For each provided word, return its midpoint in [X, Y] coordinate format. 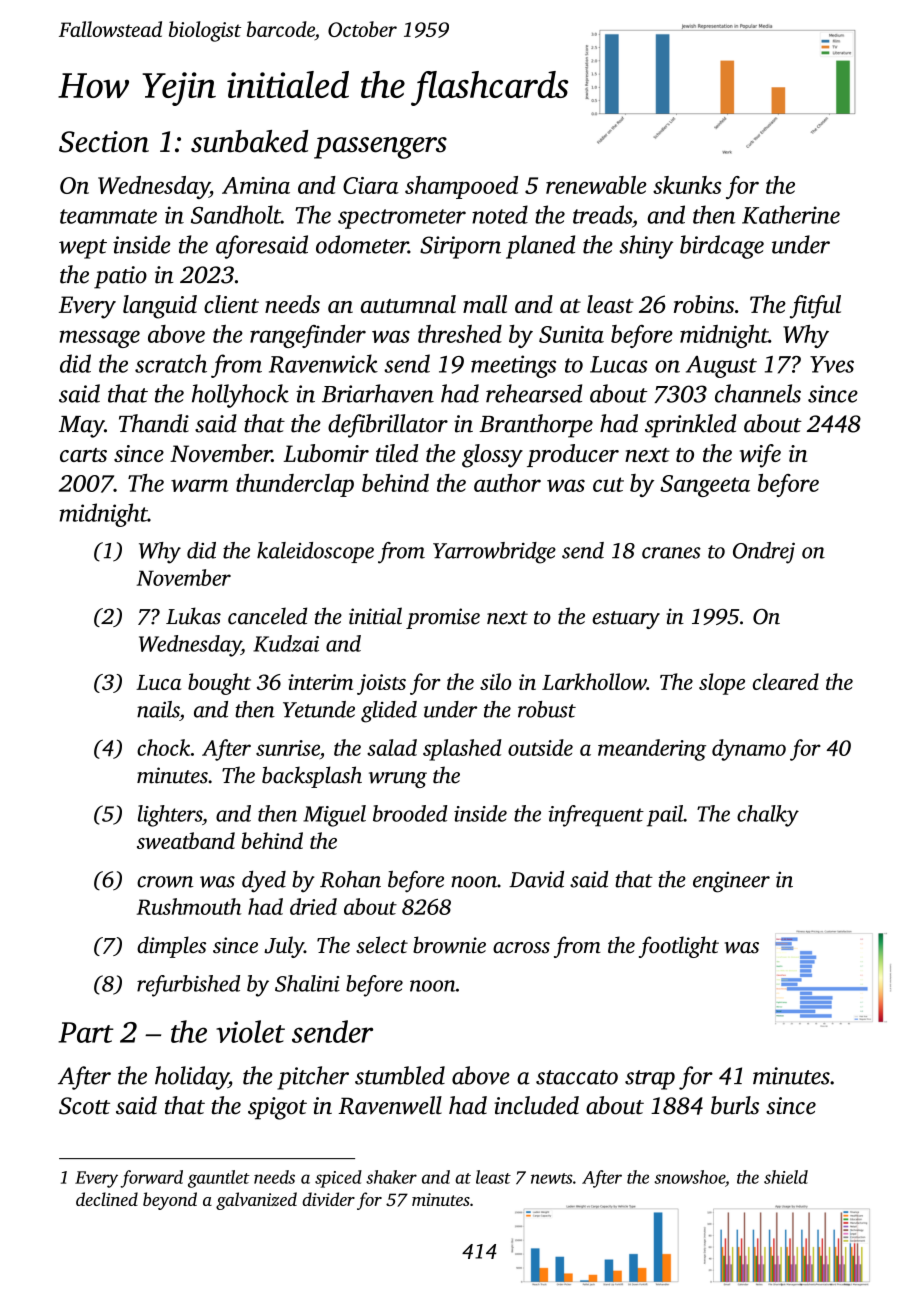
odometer [362, 244]
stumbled [400, 1075]
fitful [815, 307]
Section [104, 142]
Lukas [193, 616]
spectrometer [402, 219]
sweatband [186, 840]
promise [443, 618]
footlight [679, 947]
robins [704, 304]
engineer [731, 882]
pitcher [313, 1078]
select [382, 945]
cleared [786, 681]
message [100, 339]
